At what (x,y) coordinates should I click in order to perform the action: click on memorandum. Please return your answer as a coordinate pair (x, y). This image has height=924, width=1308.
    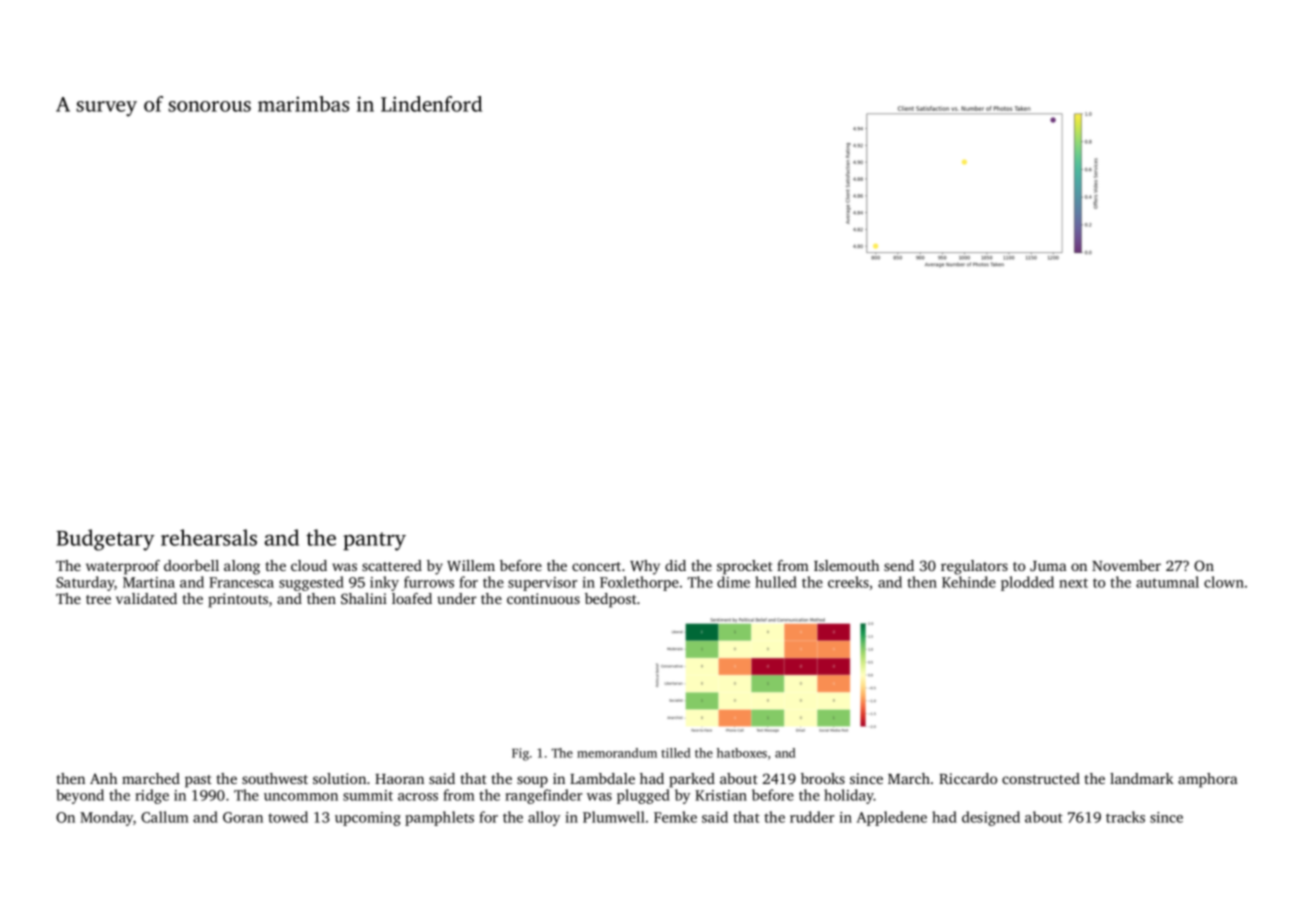
    Looking at the image, I should click on (617, 753).
